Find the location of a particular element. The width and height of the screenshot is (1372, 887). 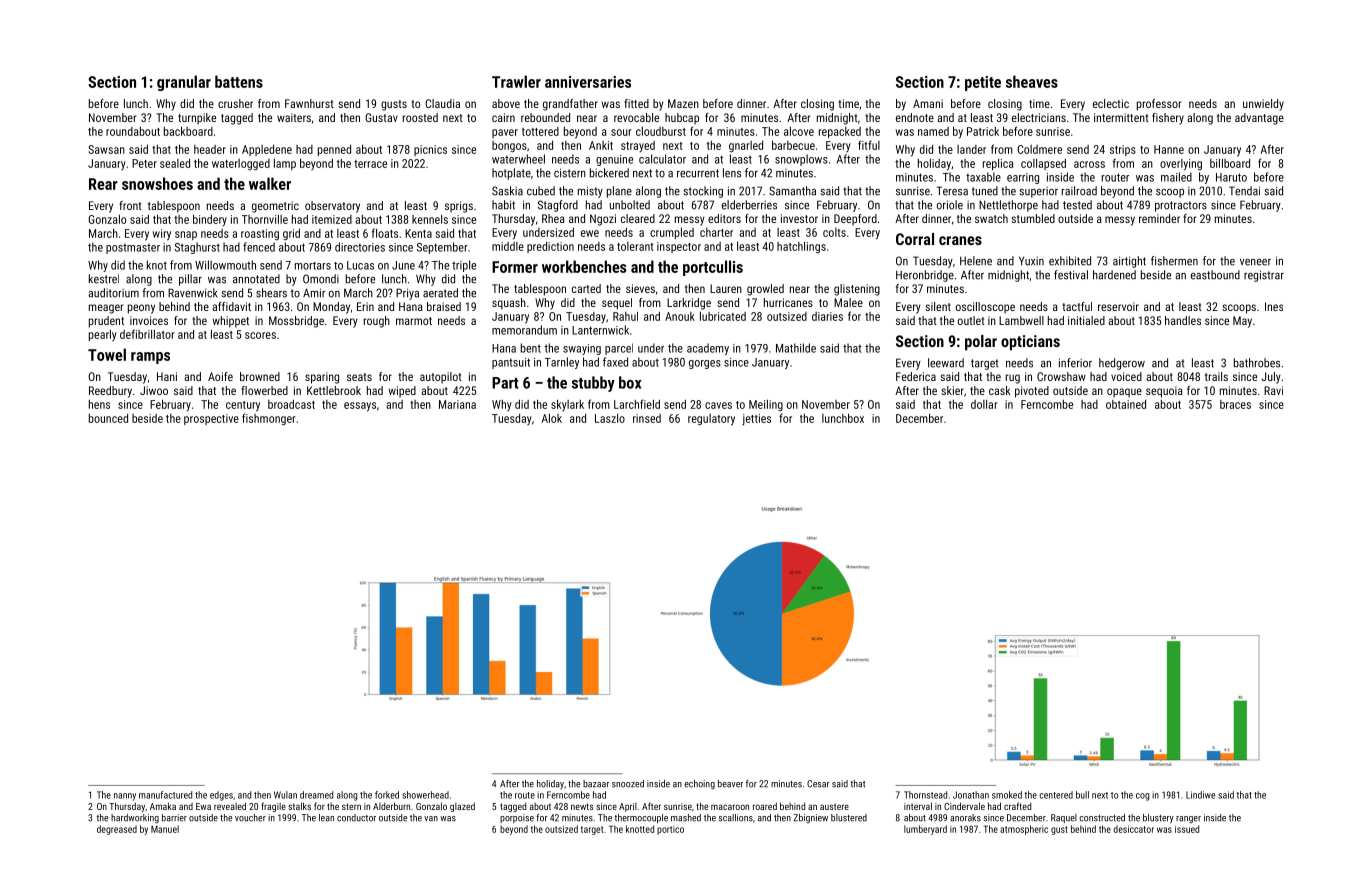

Amani is located at coordinates (928, 103).
